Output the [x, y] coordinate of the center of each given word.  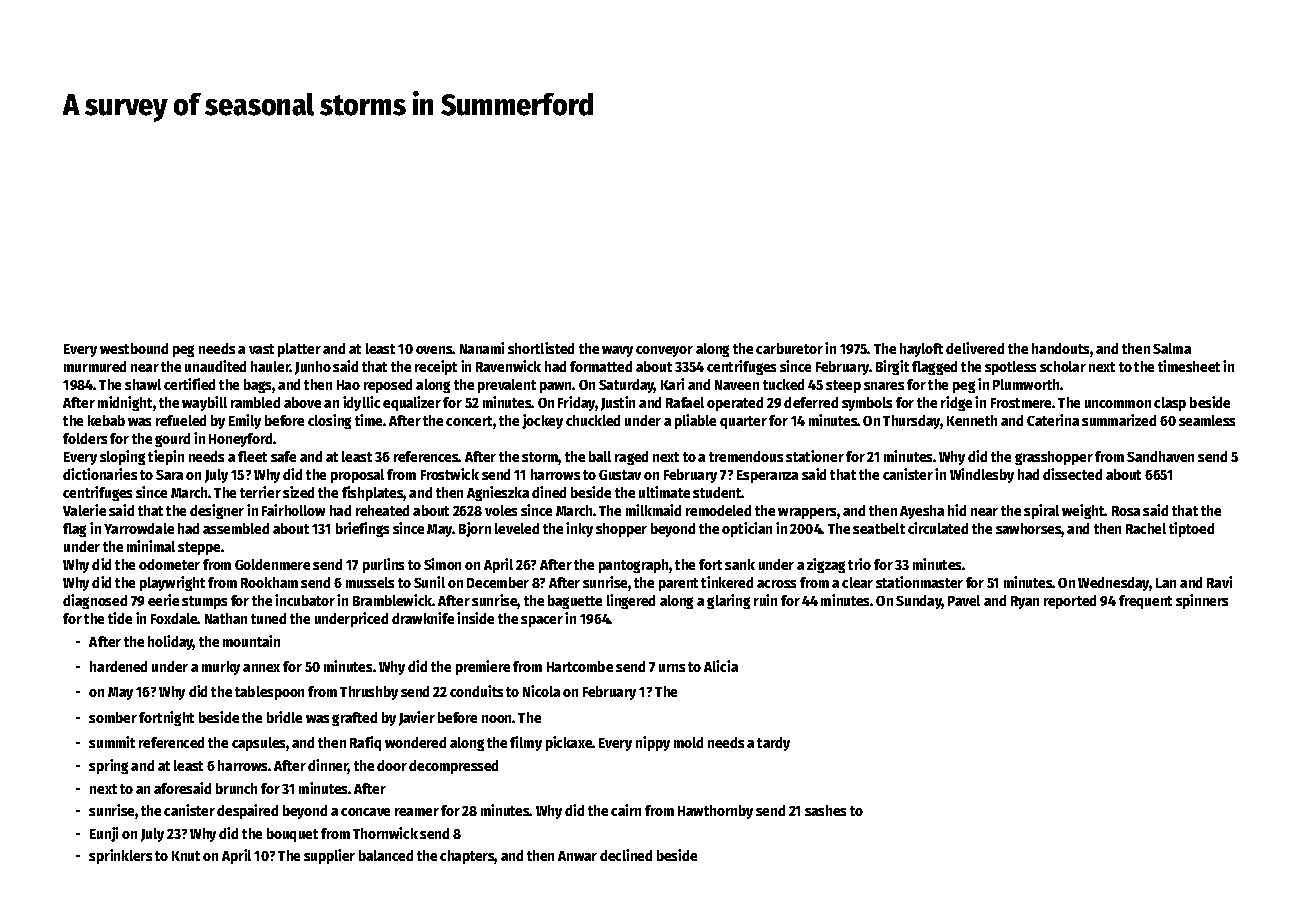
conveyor [664, 351]
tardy [773, 744]
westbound [134, 348]
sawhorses [1029, 530]
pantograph [633, 566]
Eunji [104, 834]
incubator [305, 600]
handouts [1060, 348]
